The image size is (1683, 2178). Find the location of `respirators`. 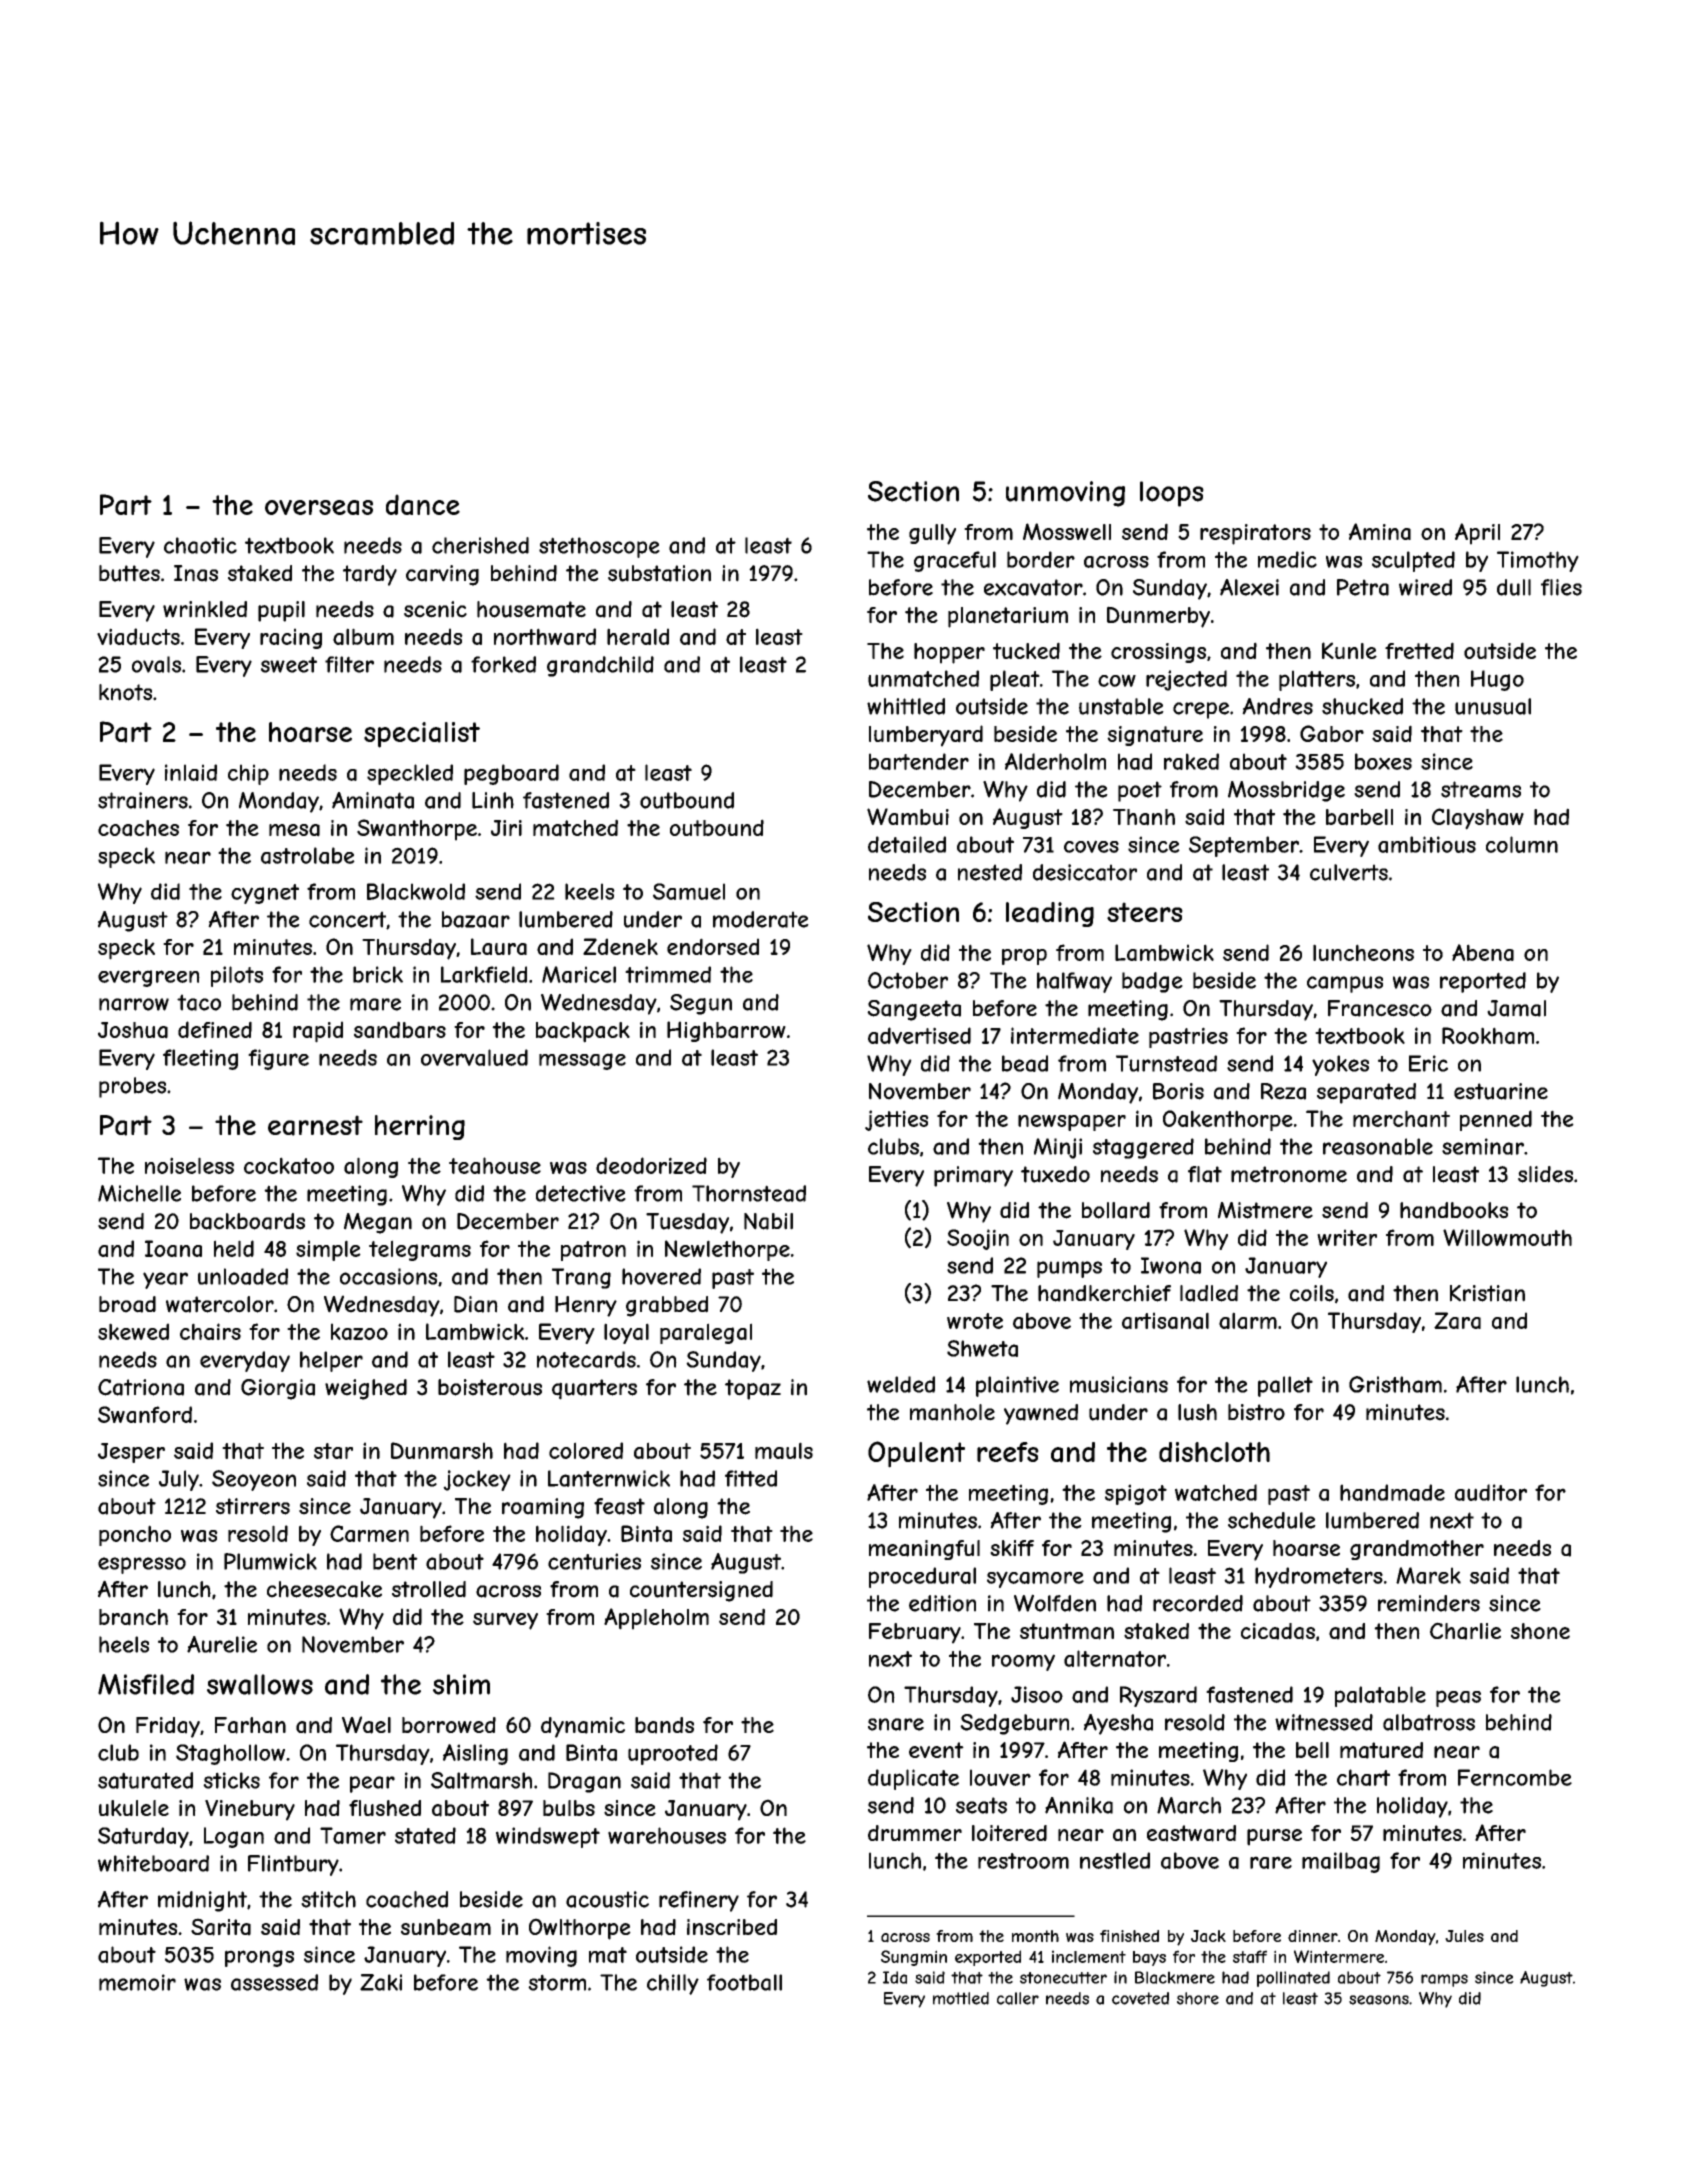

respirators is located at coordinates (1255, 534).
